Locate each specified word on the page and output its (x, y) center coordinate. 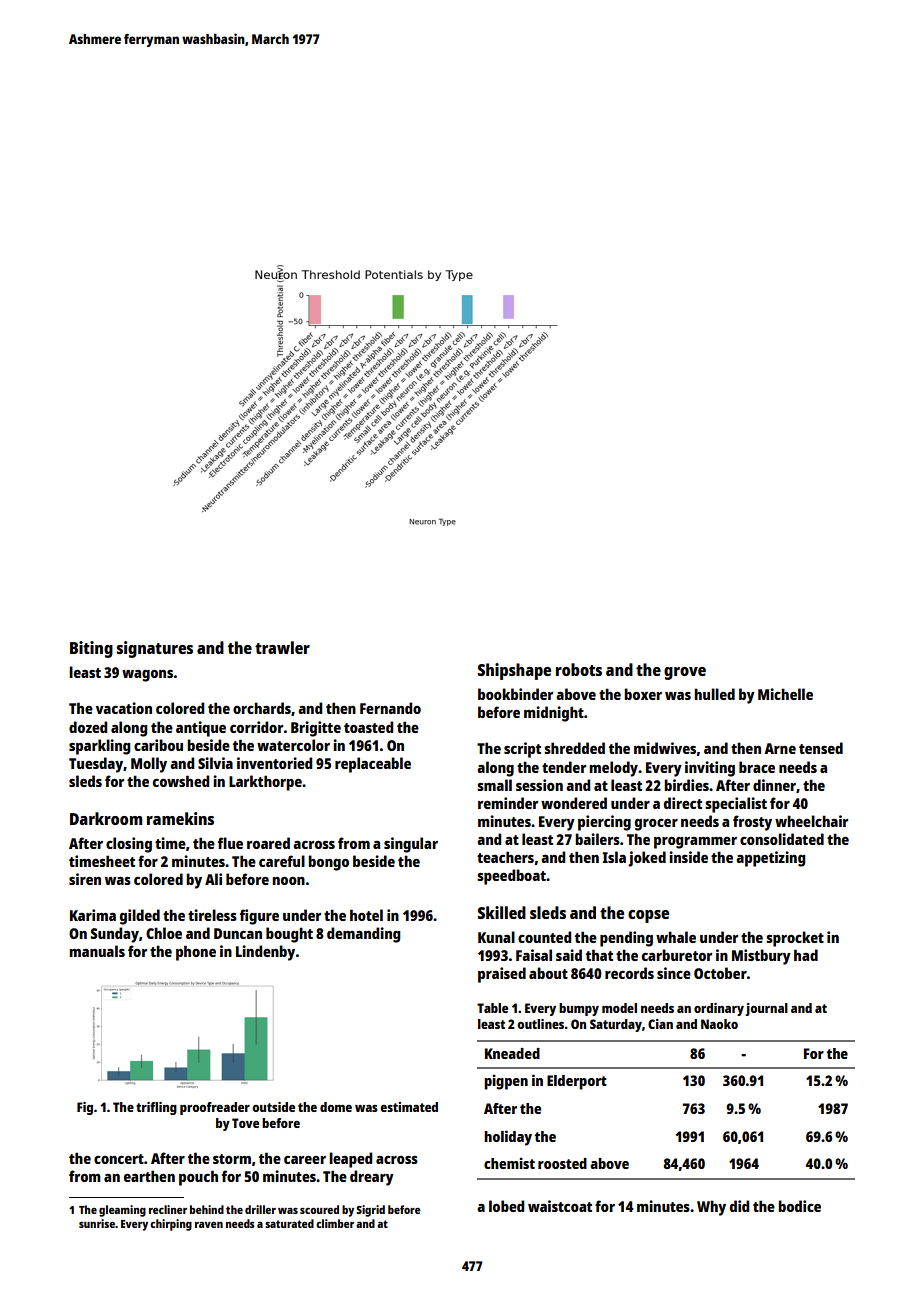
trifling (156, 1108)
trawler (282, 647)
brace (757, 767)
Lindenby (265, 953)
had (806, 955)
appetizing (770, 859)
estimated (409, 1107)
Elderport (577, 1082)
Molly (149, 765)
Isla (614, 857)
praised (502, 975)
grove (685, 673)
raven (209, 1225)
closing (129, 845)
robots (579, 669)
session (539, 785)
